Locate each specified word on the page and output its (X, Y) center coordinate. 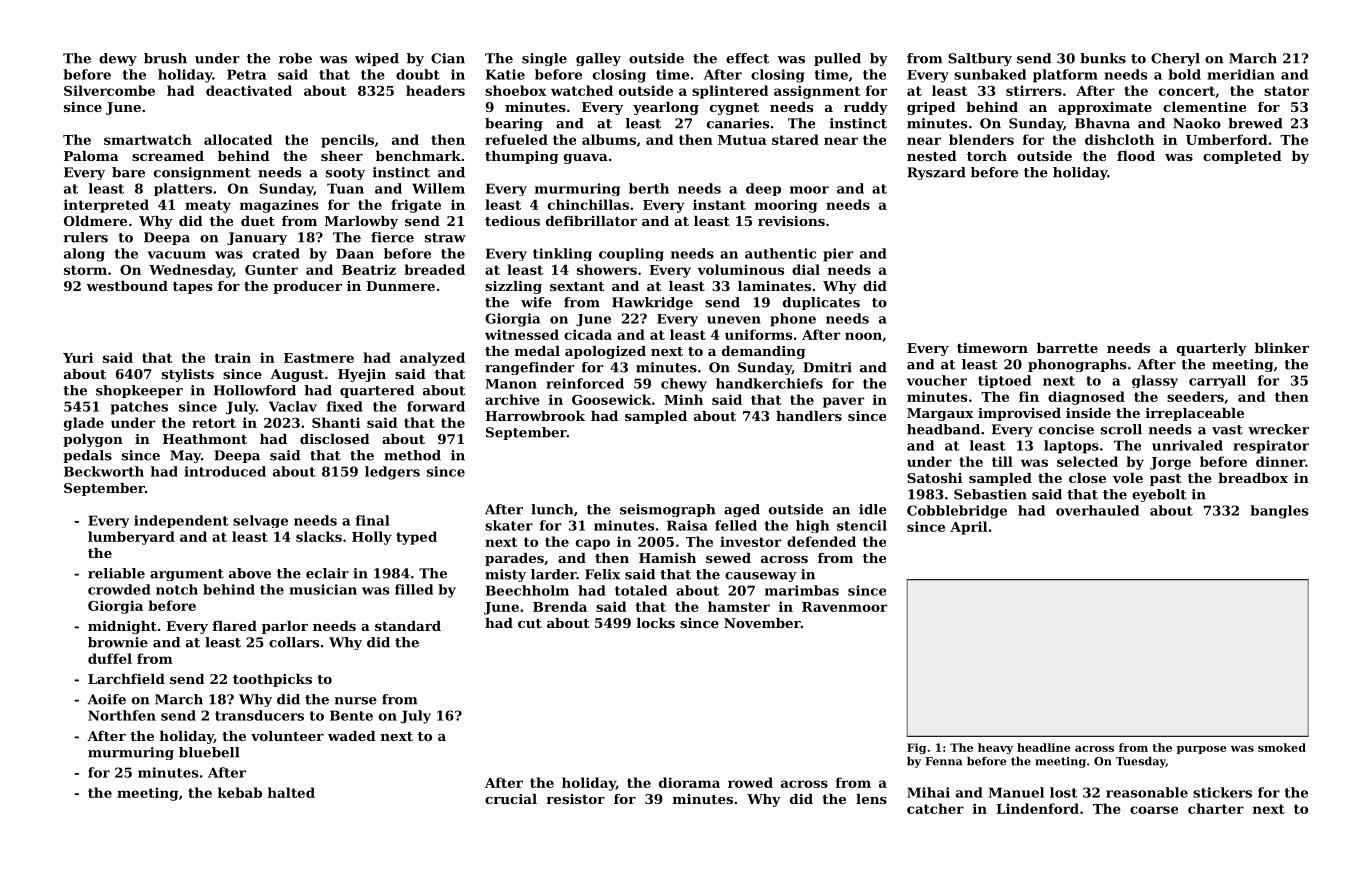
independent (181, 521)
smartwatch (148, 139)
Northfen (122, 715)
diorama (689, 782)
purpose (1201, 750)
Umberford (1227, 139)
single (544, 59)
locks (656, 623)
